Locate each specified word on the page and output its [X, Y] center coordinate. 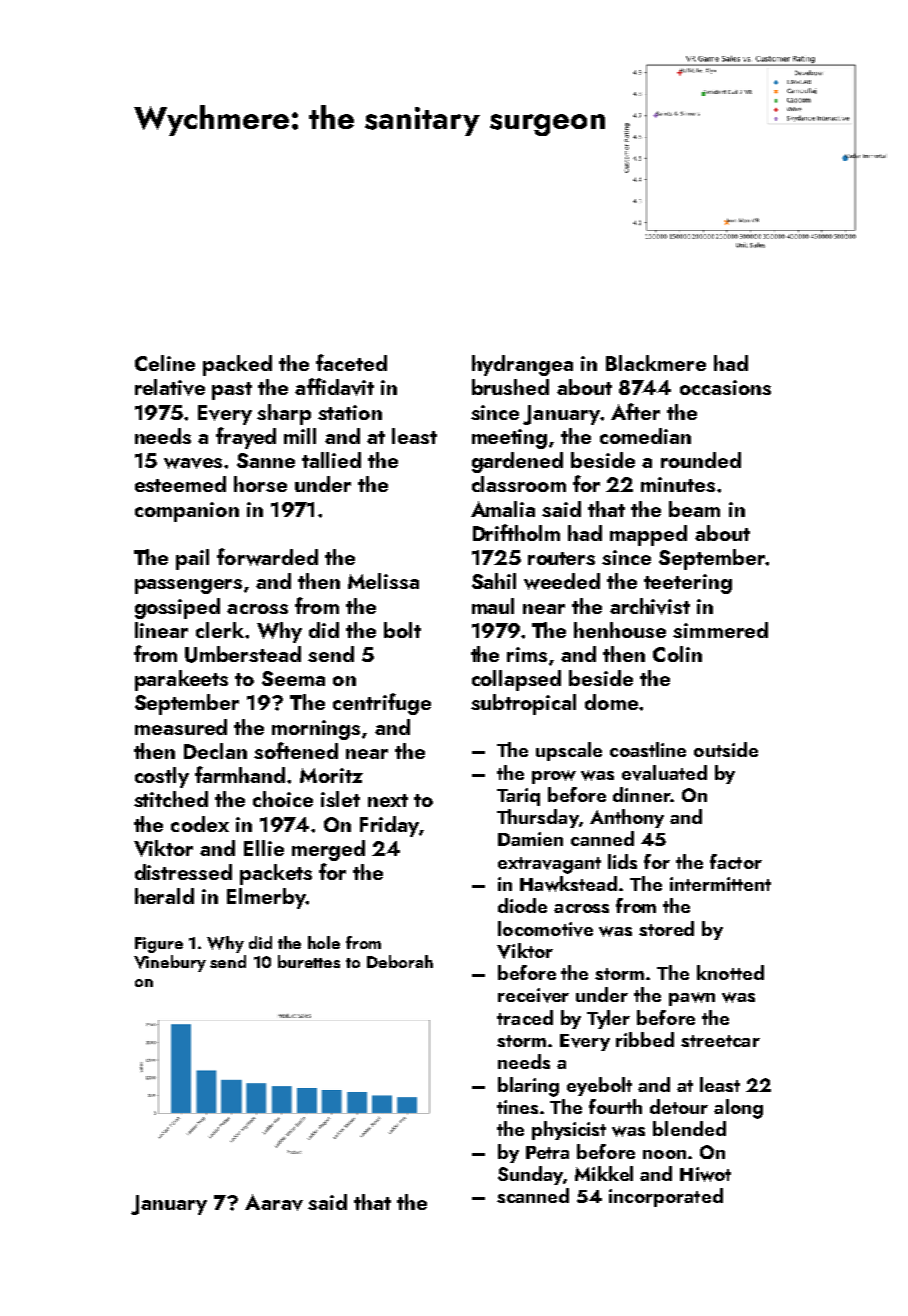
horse [260, 484]
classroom [519, 484]
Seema [293, 678]
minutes [678, 484]
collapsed [516, 680]
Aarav [274, 1202]
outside [726, 749]
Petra [547, 1152]
